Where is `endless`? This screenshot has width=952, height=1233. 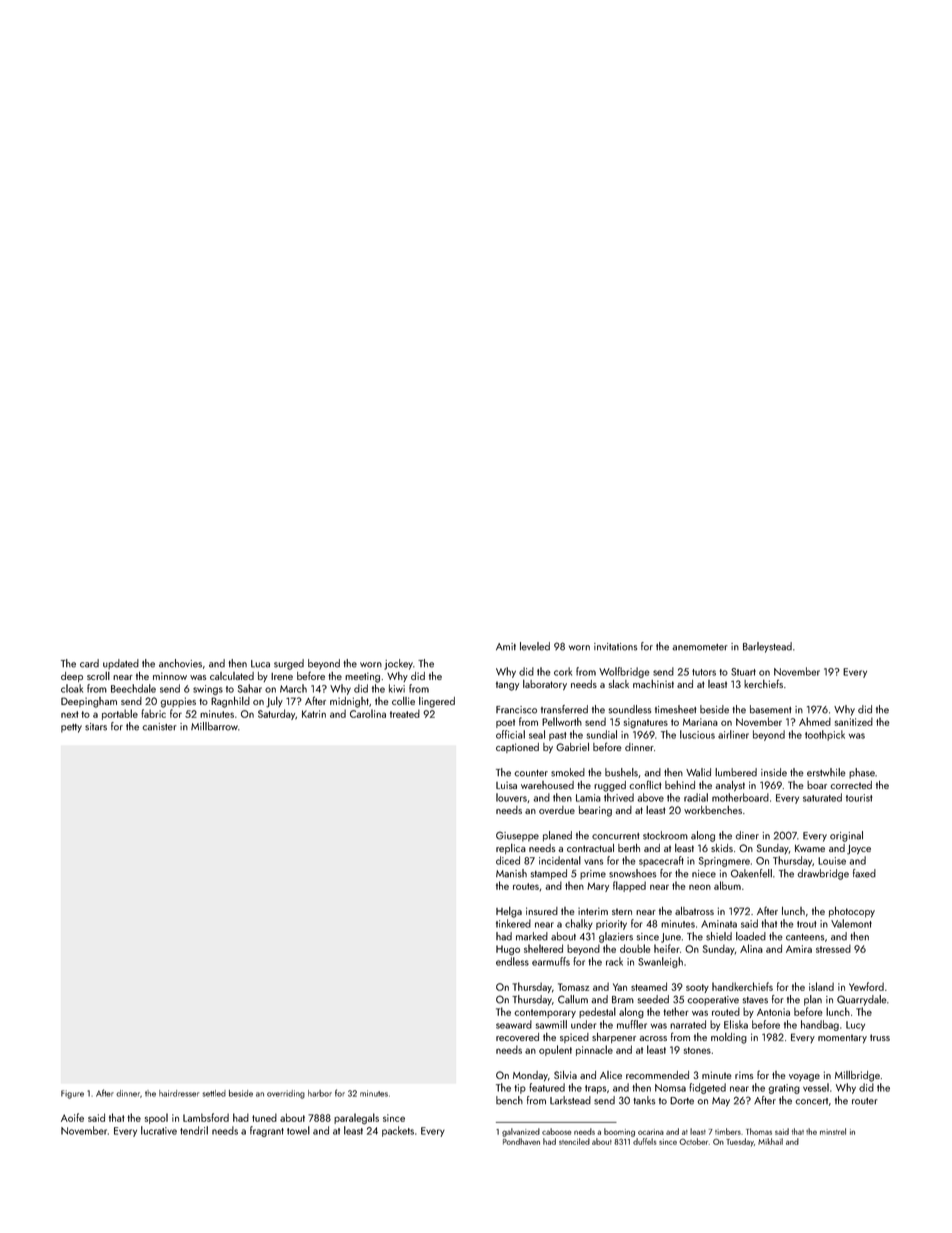 endless is located at coordinates (512, 961).
